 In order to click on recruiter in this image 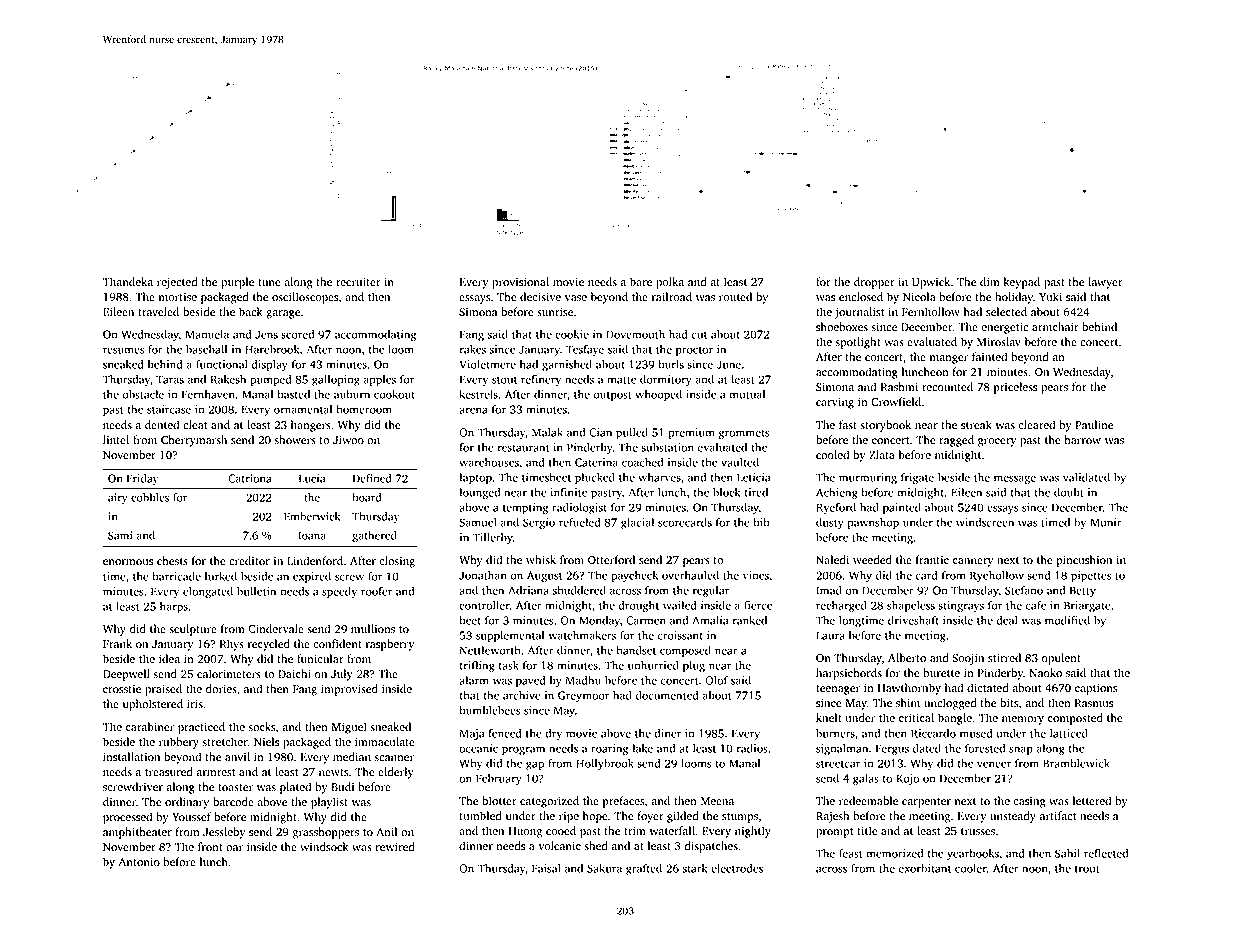, I will do `click(358, 282)`.
